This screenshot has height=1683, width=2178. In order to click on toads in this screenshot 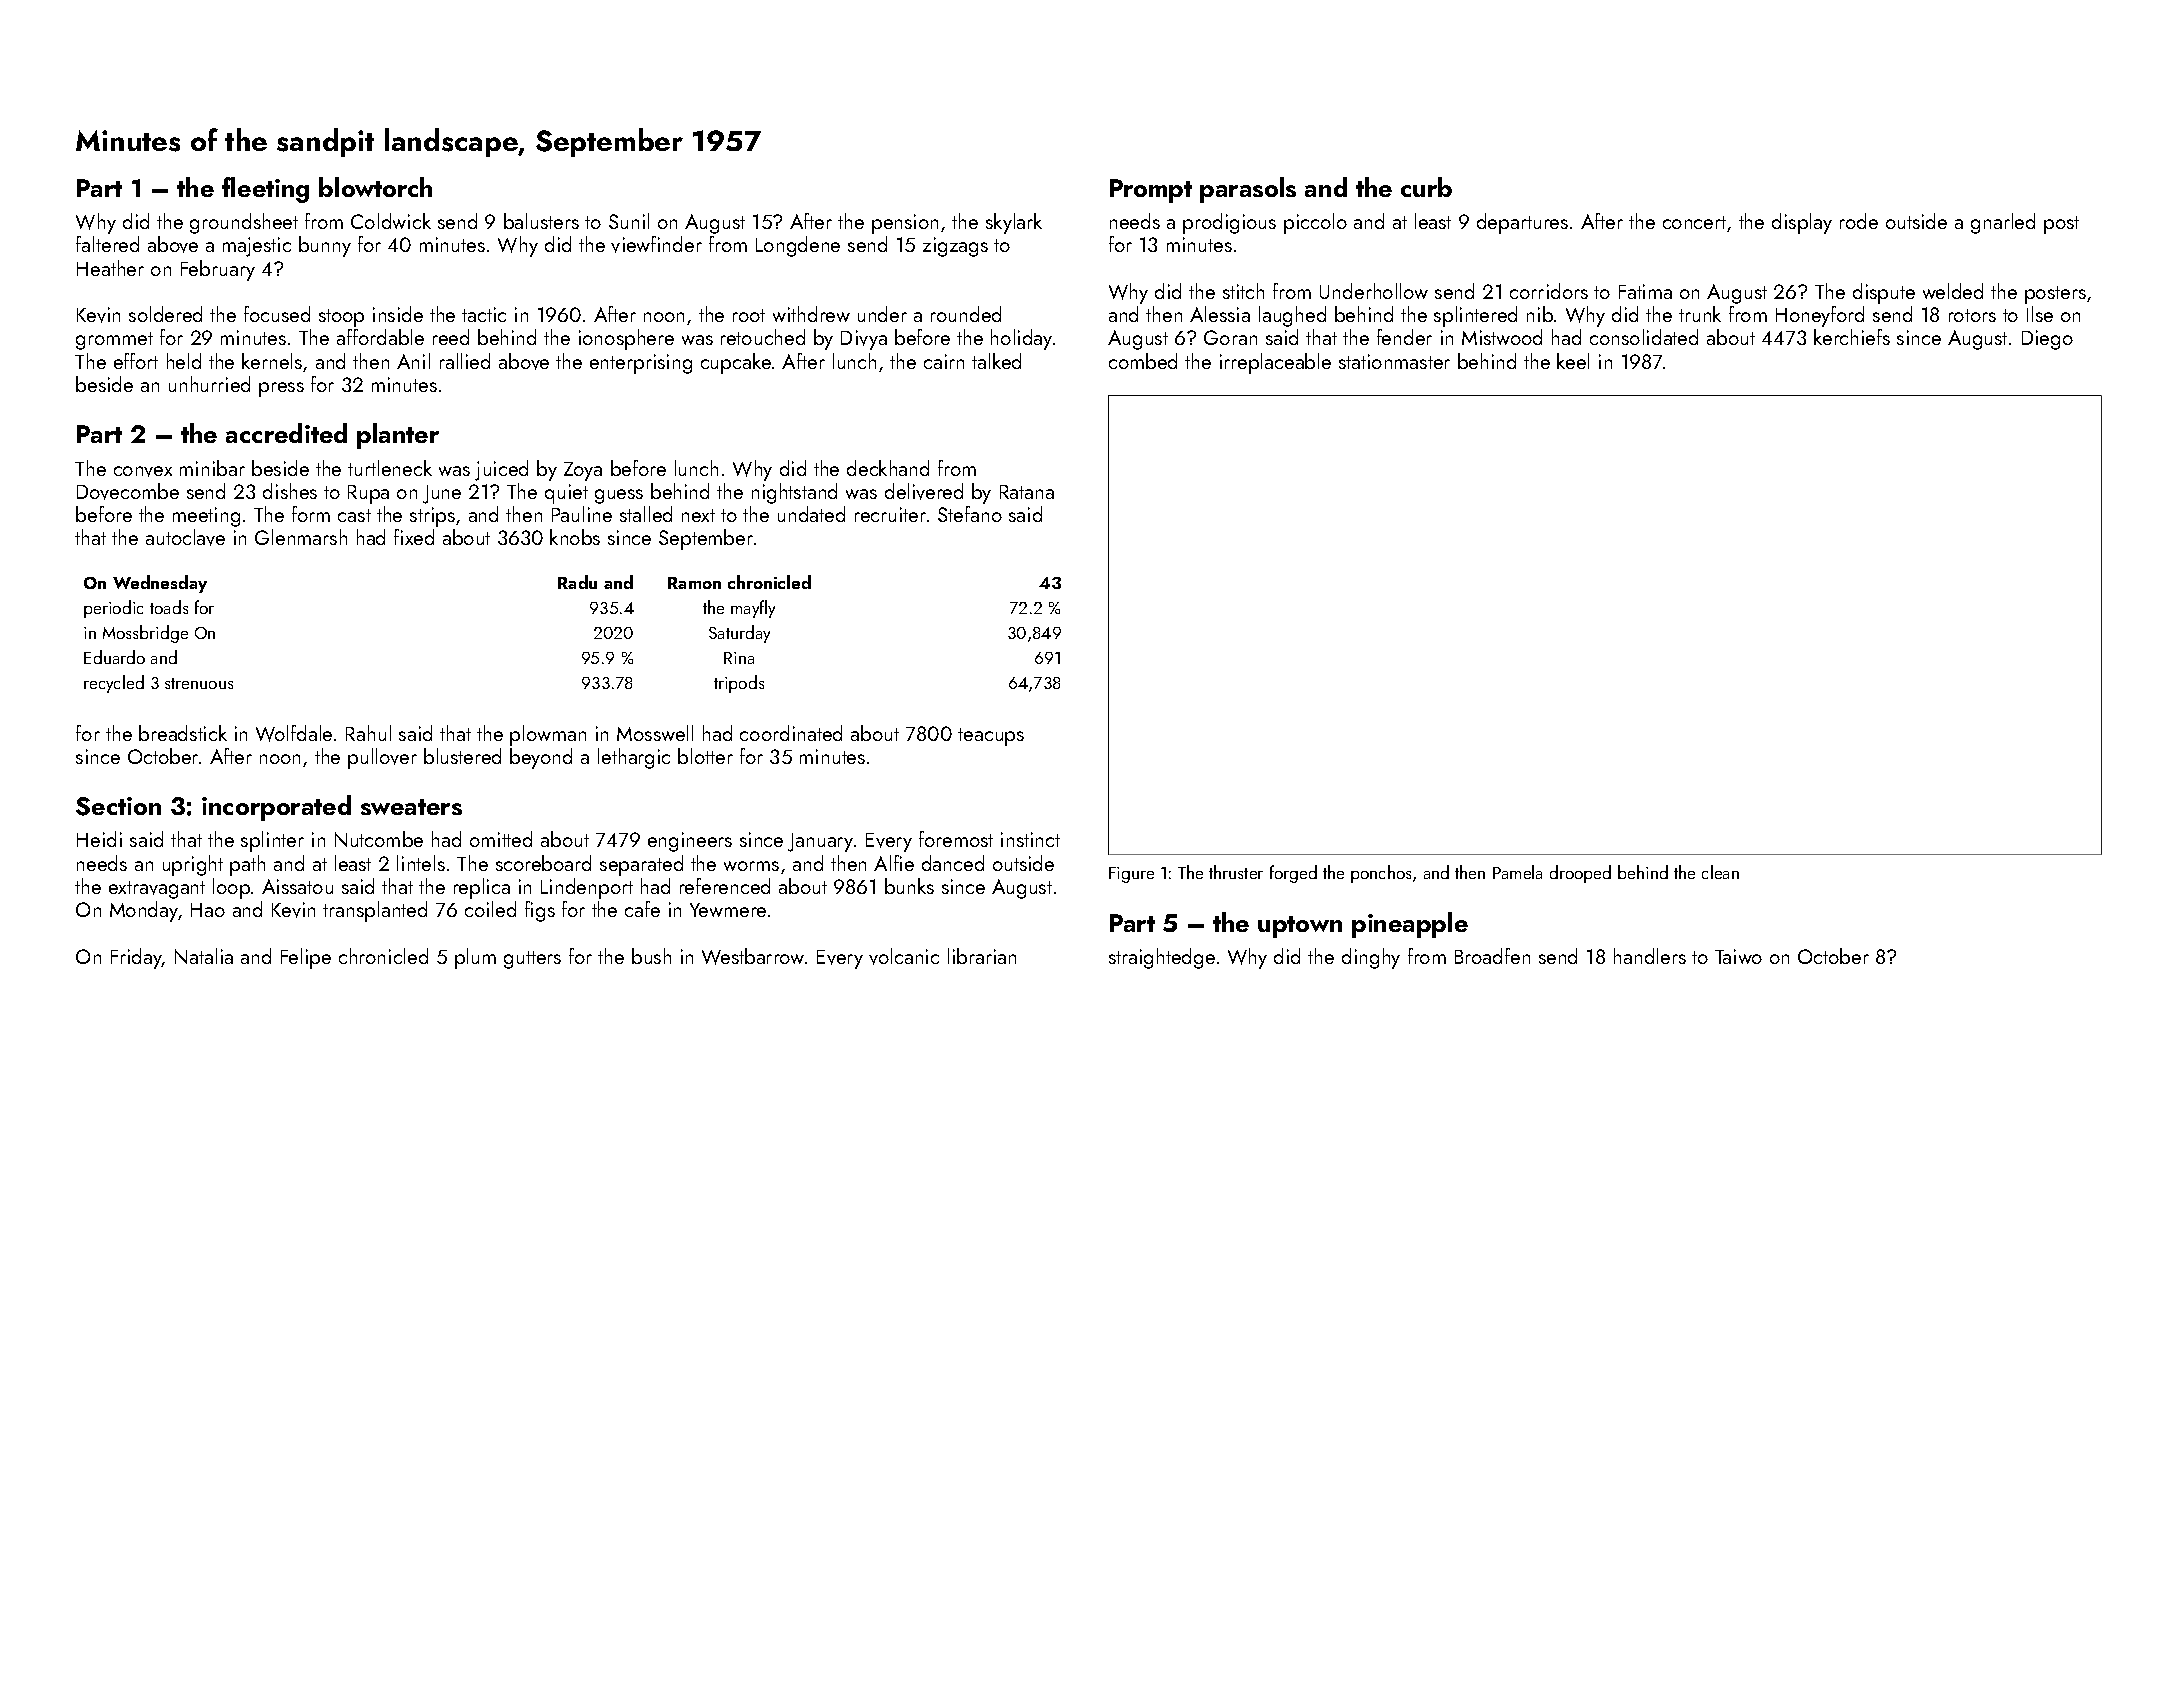, I will do `click(169, 607)`.
